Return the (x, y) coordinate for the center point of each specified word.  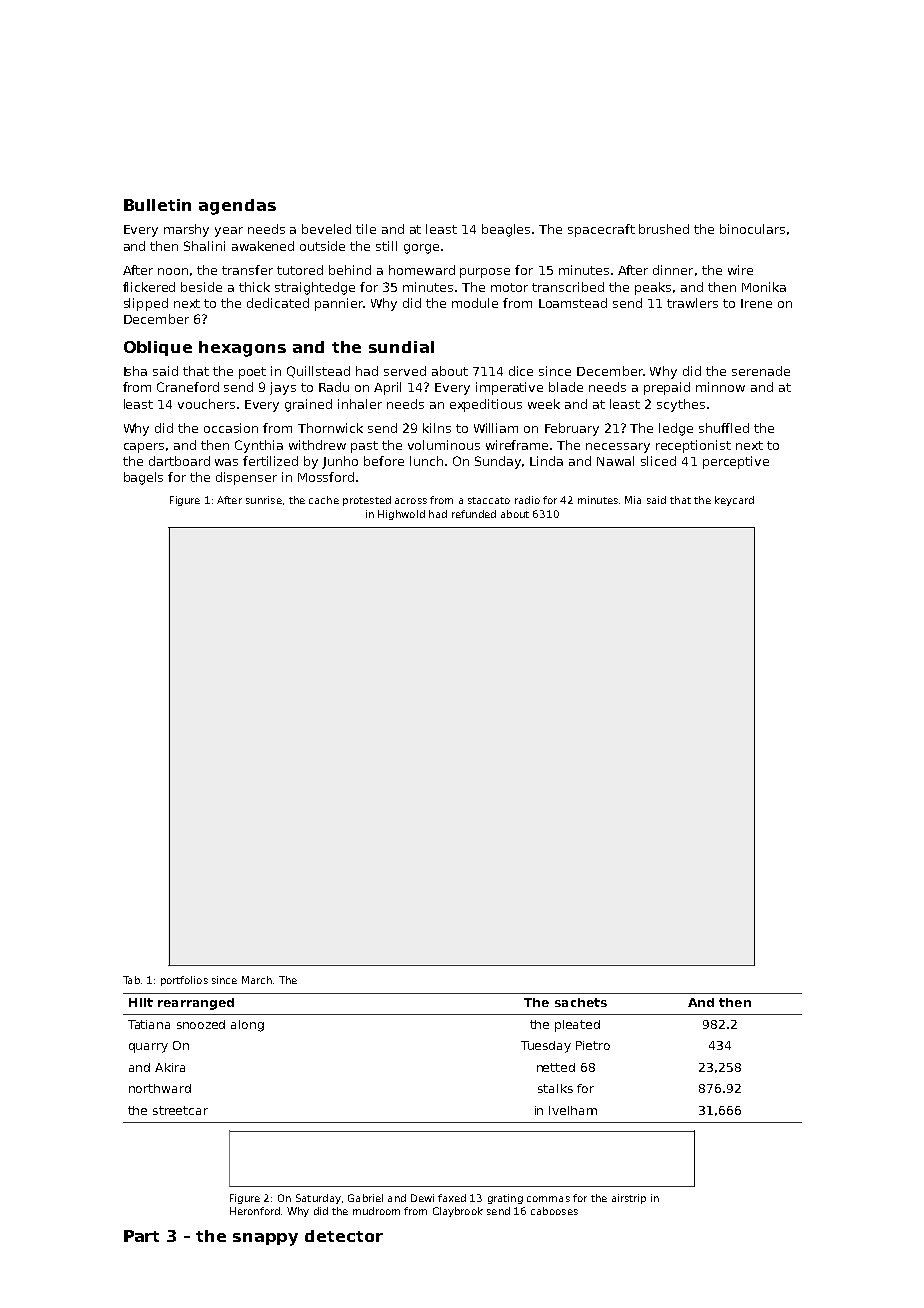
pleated (577, 1026)
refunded (474, 514)
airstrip (629, 1199)
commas (548, 1199)
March (257, 980)
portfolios (184, 981)
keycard (734, 501)
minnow (720, 387)
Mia (633, 500)
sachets (581, 1002)
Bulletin (157, 205)
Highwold (401, 515)
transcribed (568, 287)
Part (141, 1236)
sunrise (264, 500)
